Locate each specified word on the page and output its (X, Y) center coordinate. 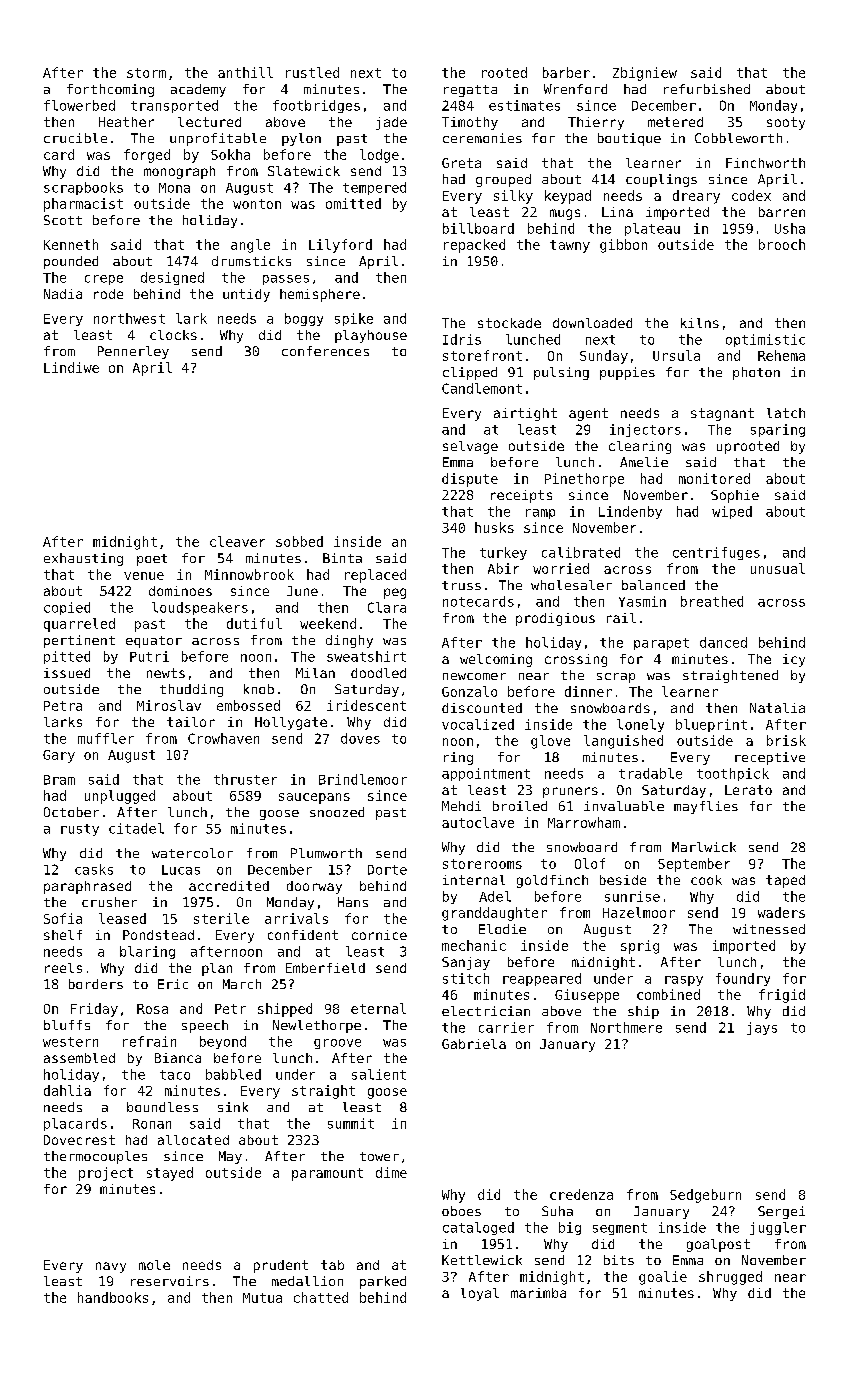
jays (762, 1028)
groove (337, 1044)
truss (461, 585)
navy (111, 1267)
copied (67, 608)
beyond (223, 1042)
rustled (312, 72)
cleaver (237, 541)
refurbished (707, 89)
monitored (714, 478)
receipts (521, 496)
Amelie (644, 462)
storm (146, 73)
